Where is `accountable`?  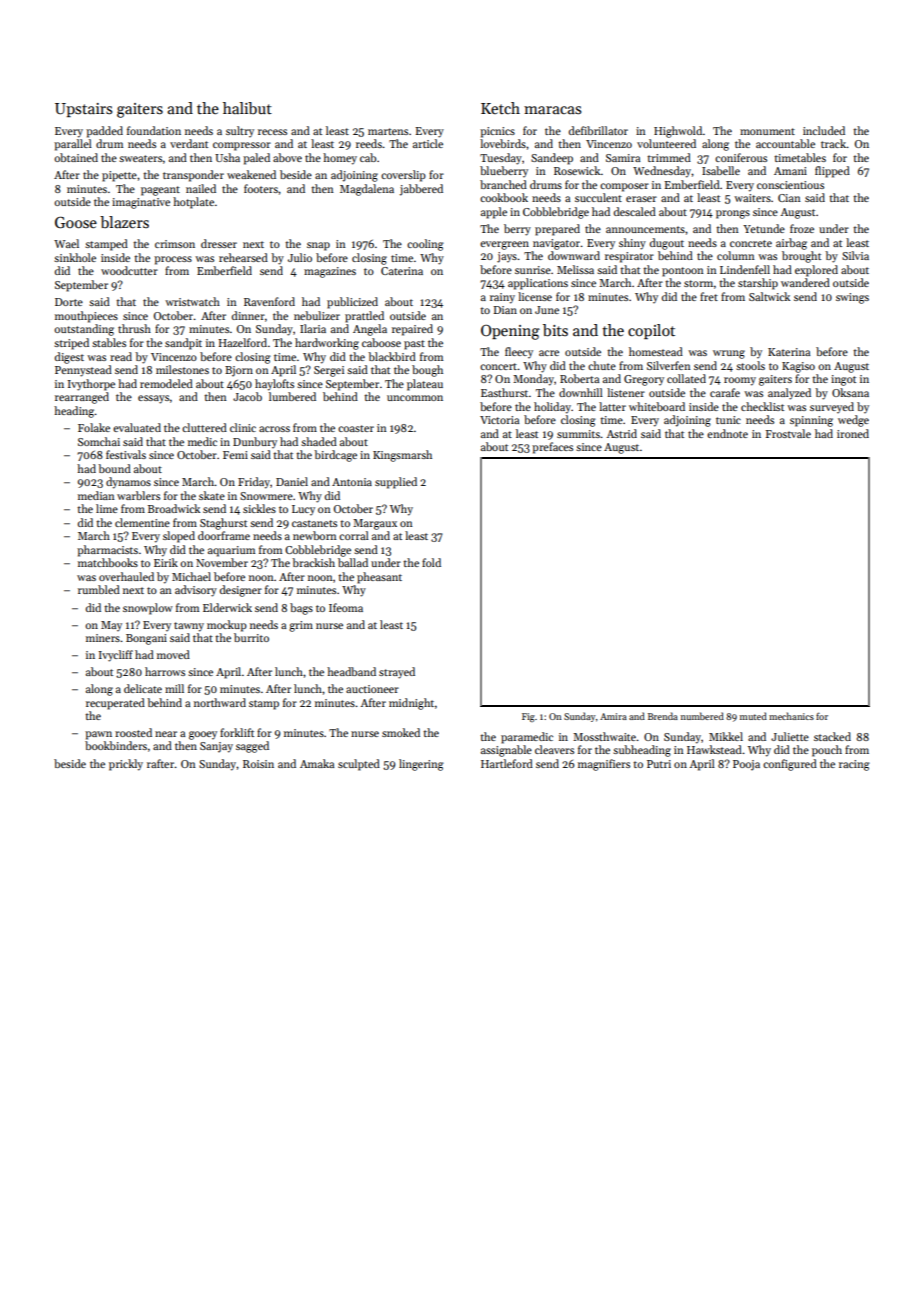 accountable is located at coordinates (785, 143).
